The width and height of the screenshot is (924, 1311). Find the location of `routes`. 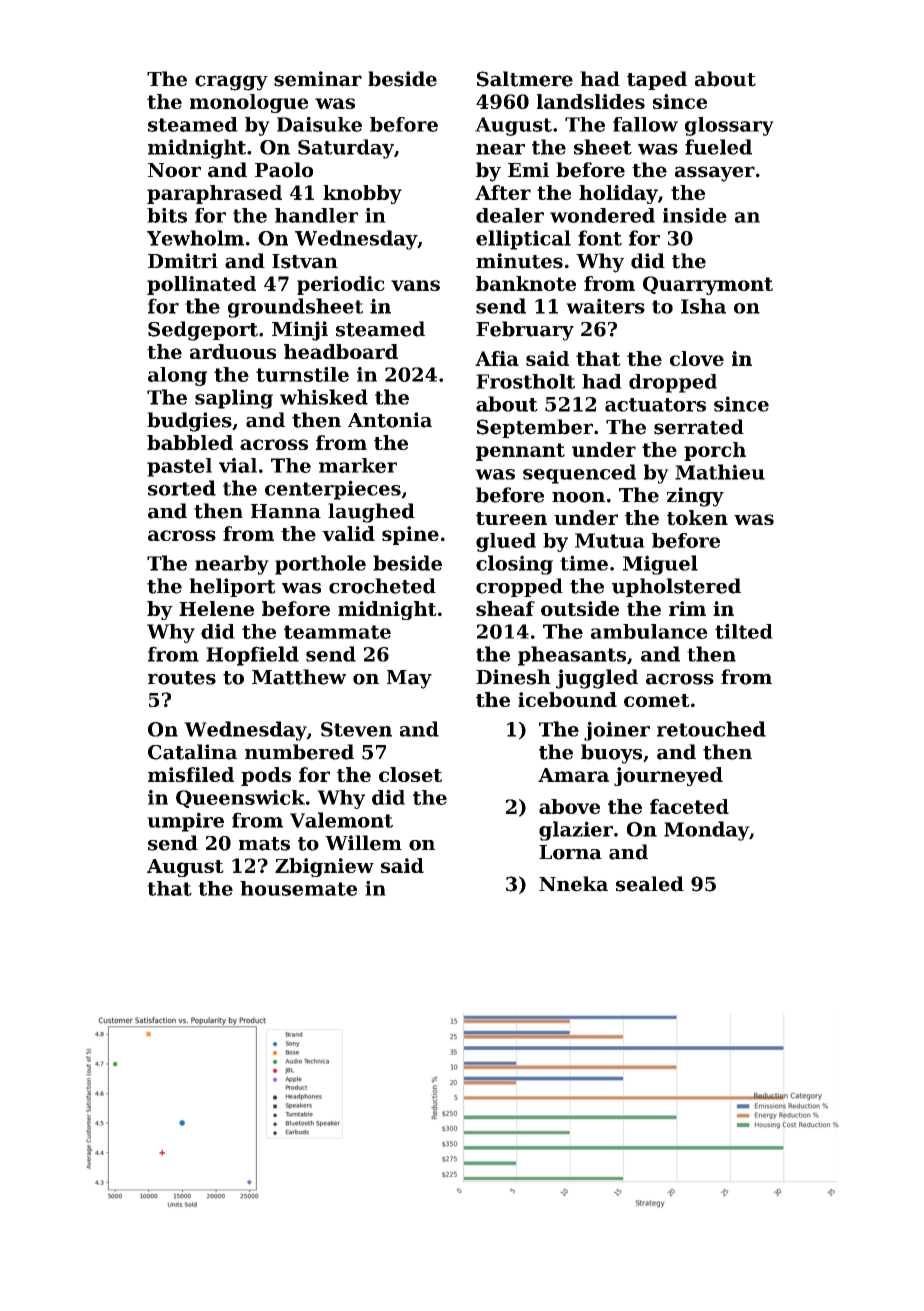

routes is located at coordinates (182, 678).
